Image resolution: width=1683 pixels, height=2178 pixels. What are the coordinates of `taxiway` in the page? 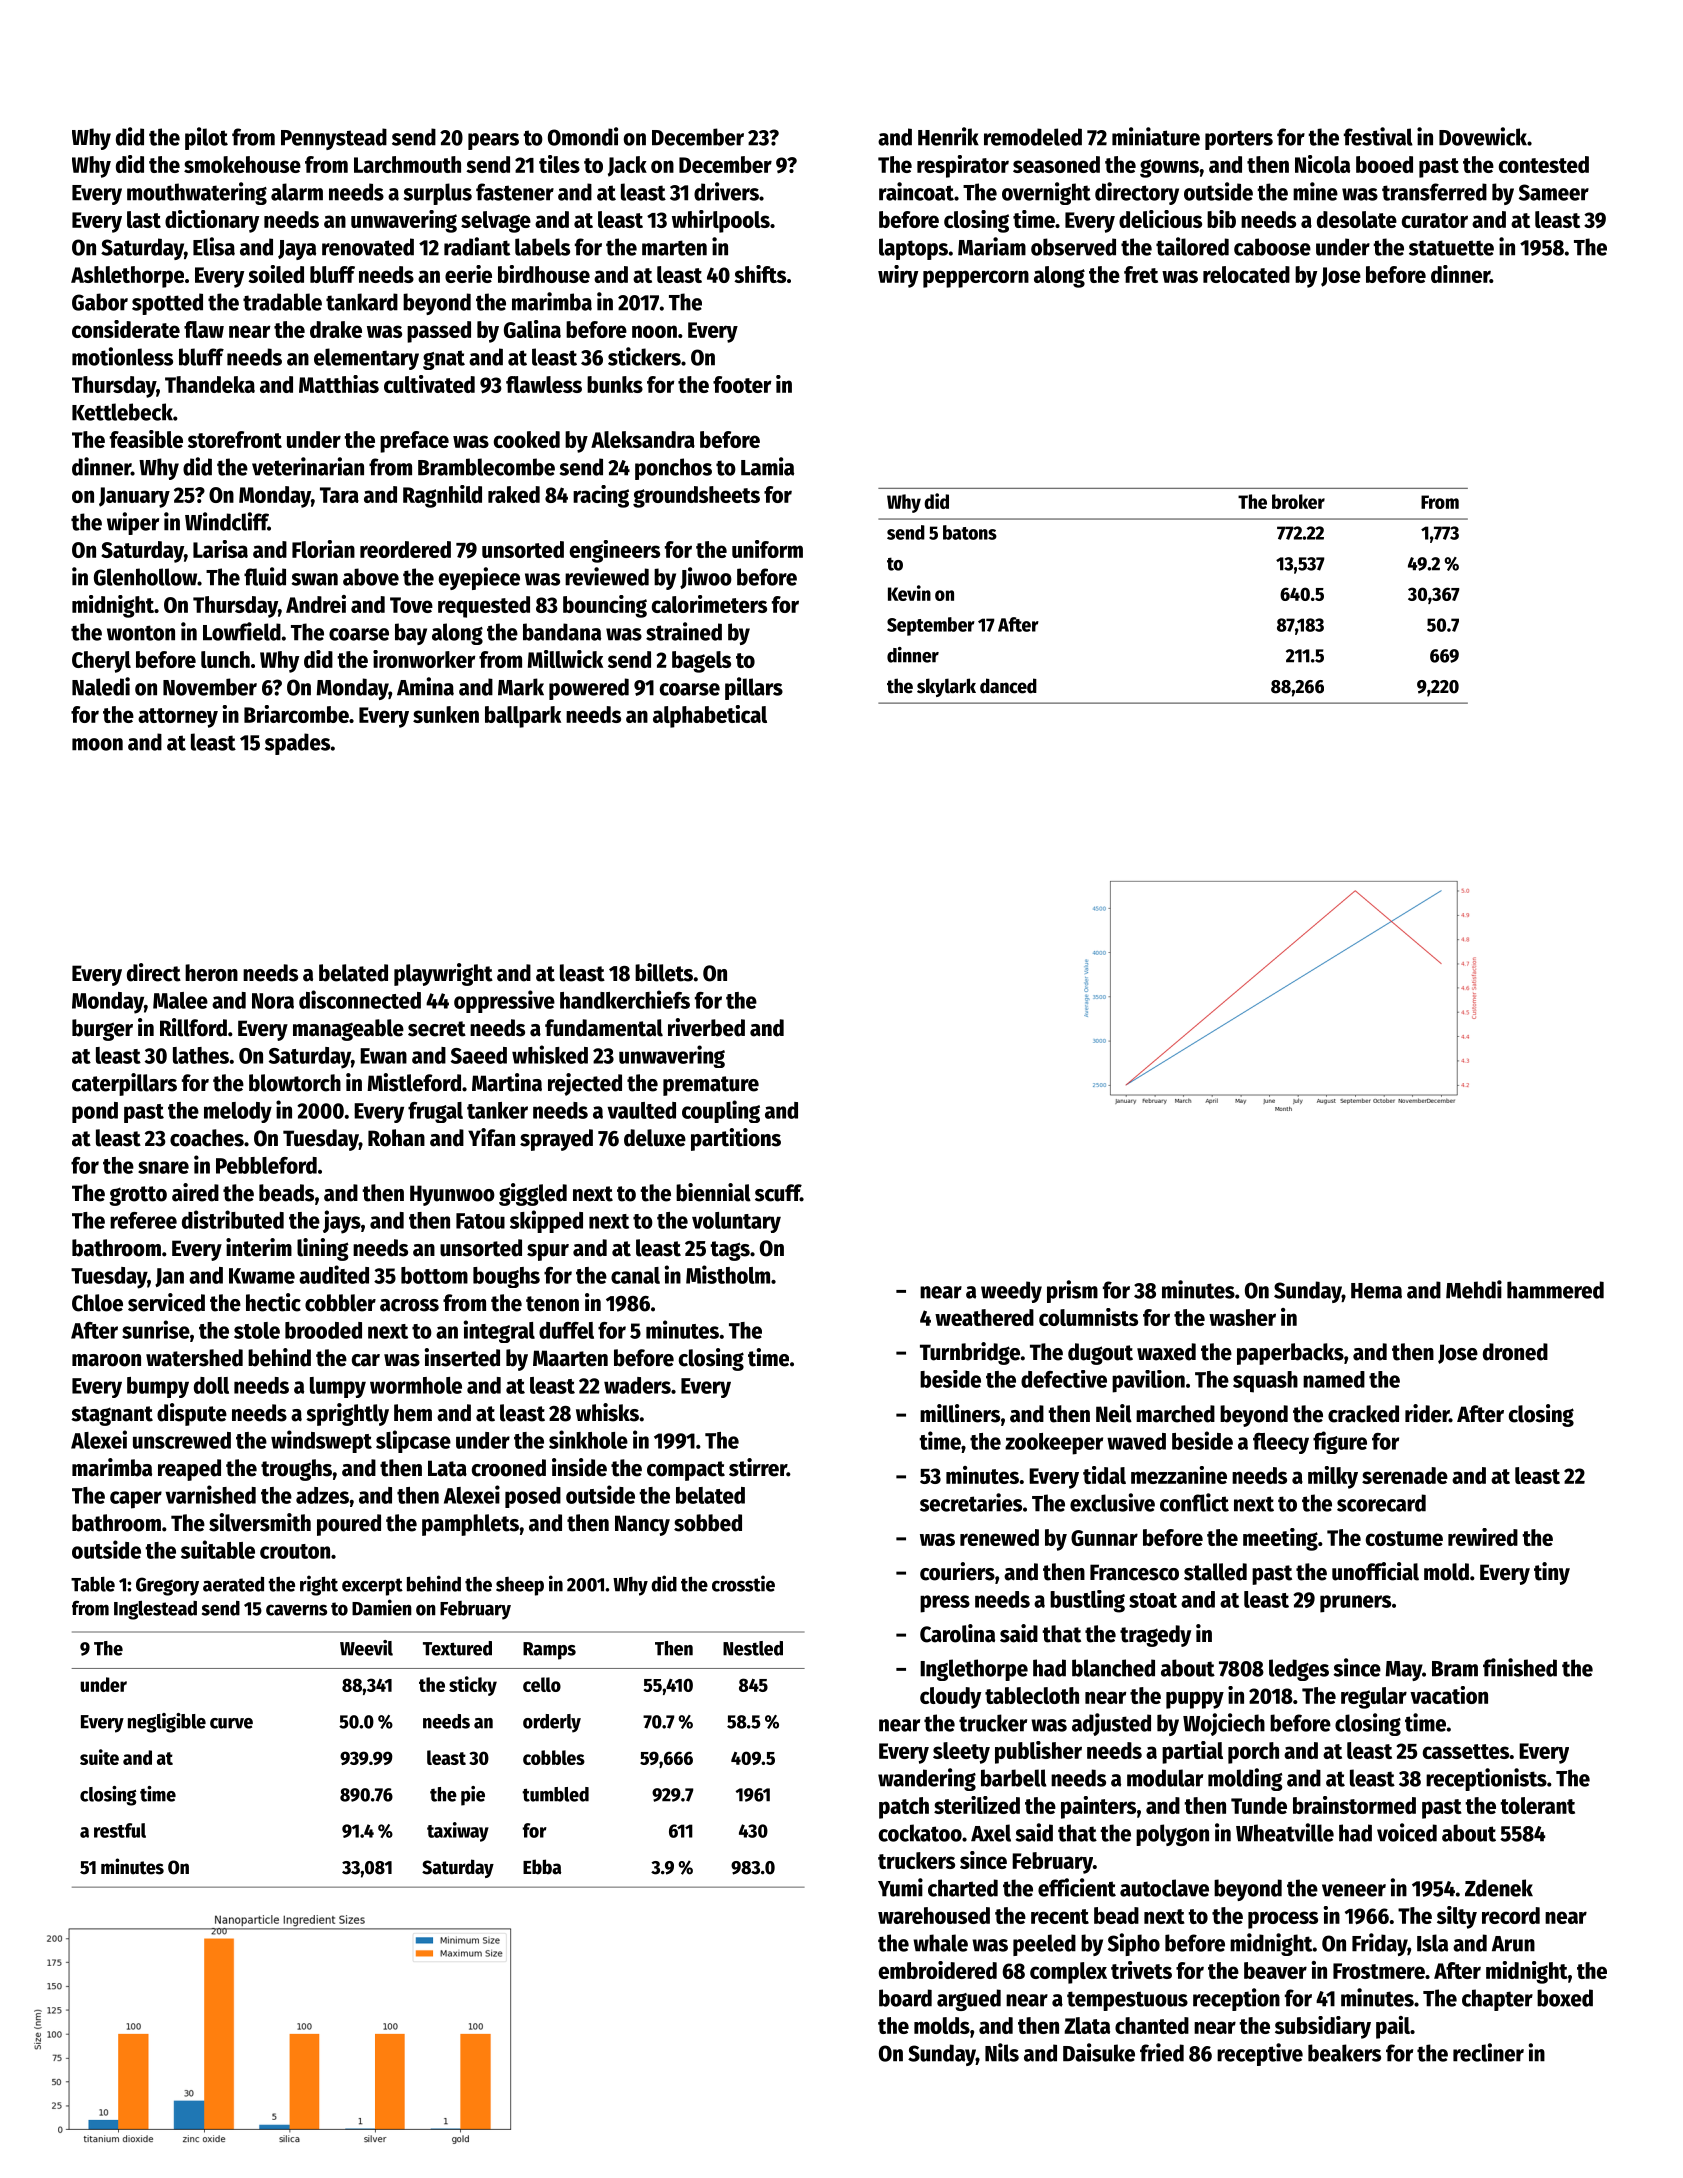 It's located at (458, 1832).
